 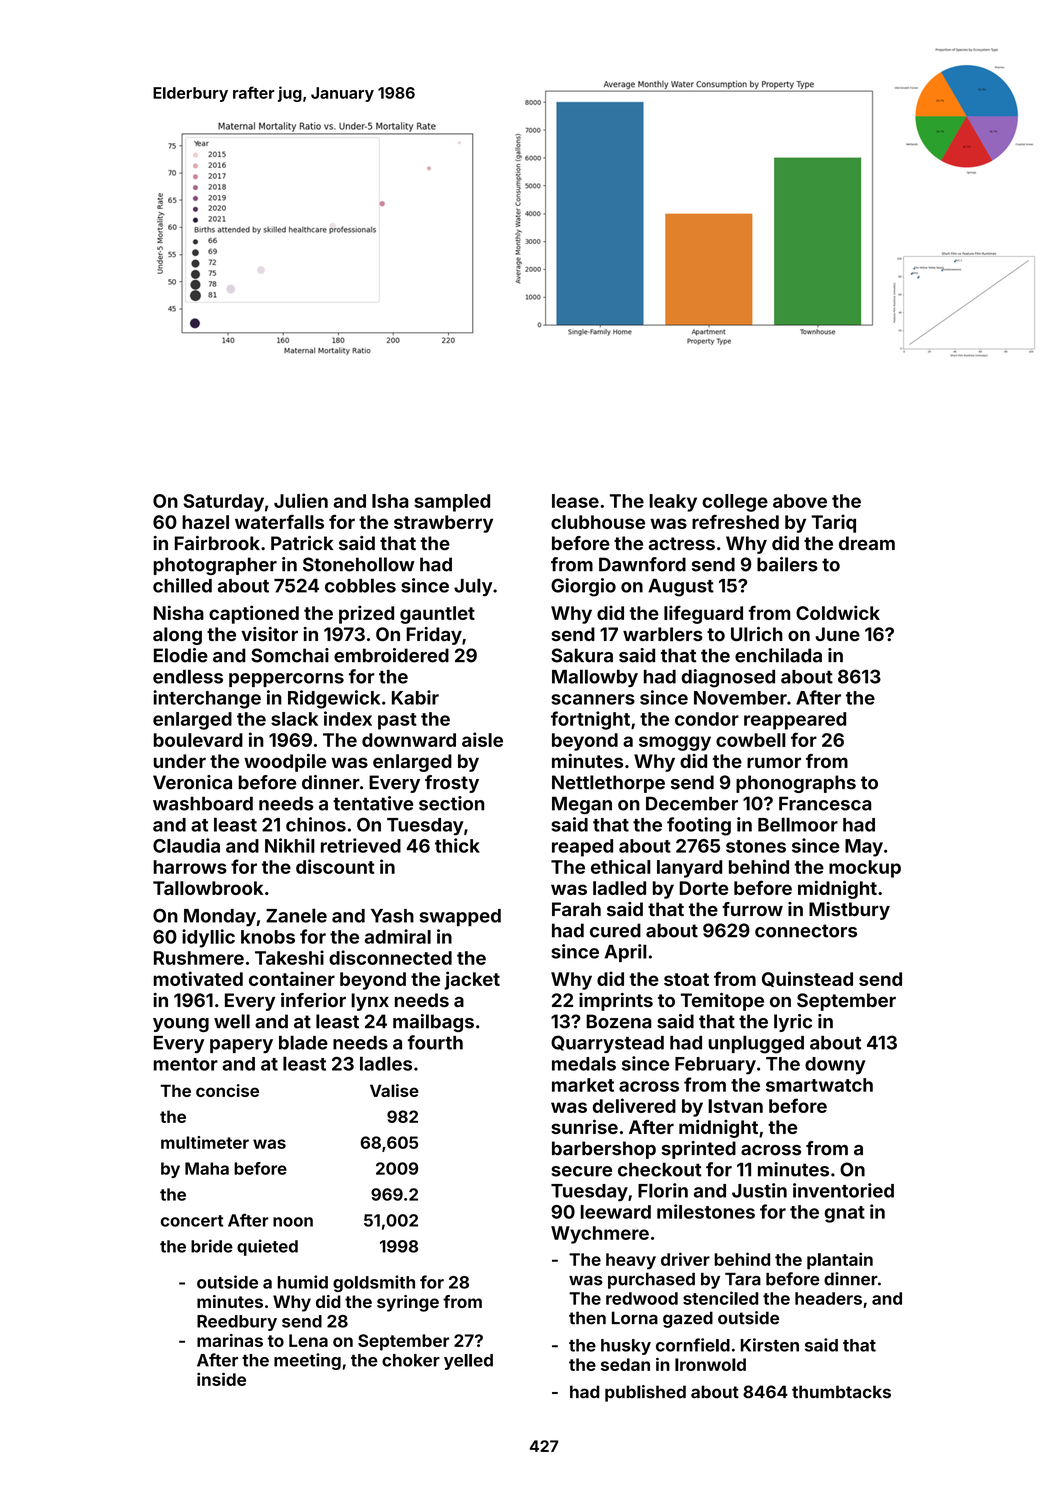 I want to click on inventoried, so click(x=843, y=1190).
